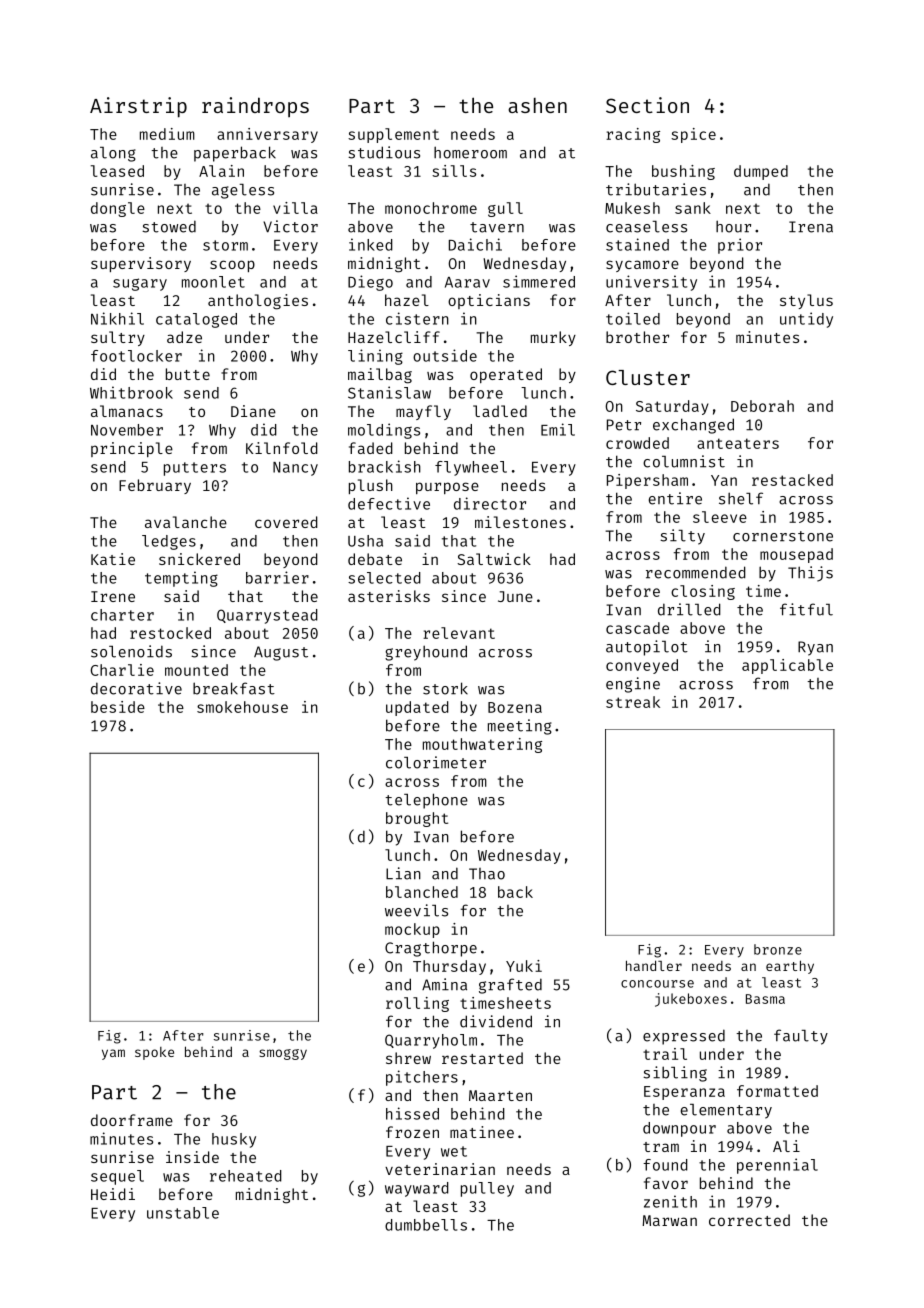  Describe the element at coordinates (426, 1225) in the screenshot. I see `dumbbells` at that location.
